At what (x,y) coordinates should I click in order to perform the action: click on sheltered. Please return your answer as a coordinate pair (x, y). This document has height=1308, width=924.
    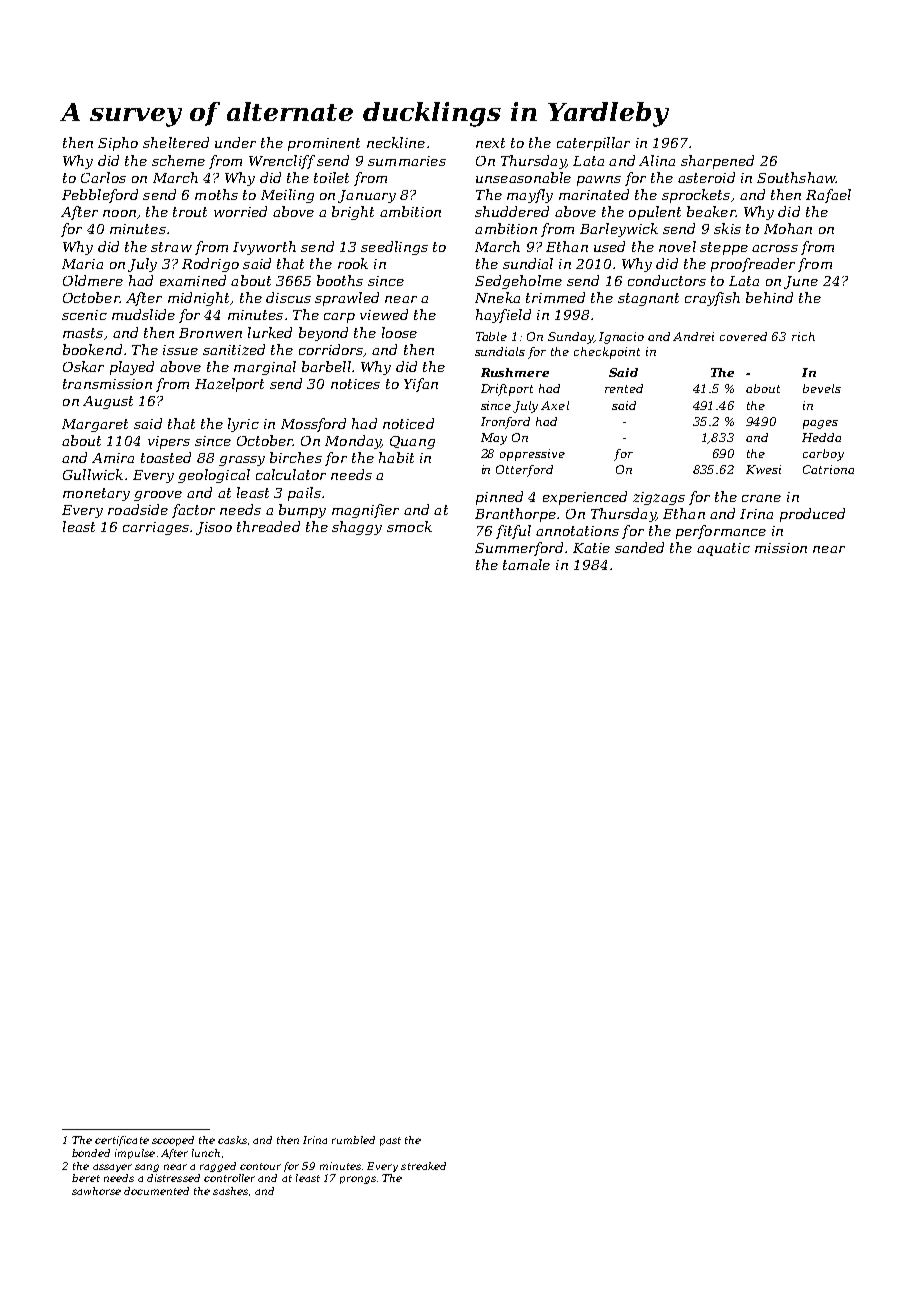
    Looking at the image, I should click on (176, 142).
